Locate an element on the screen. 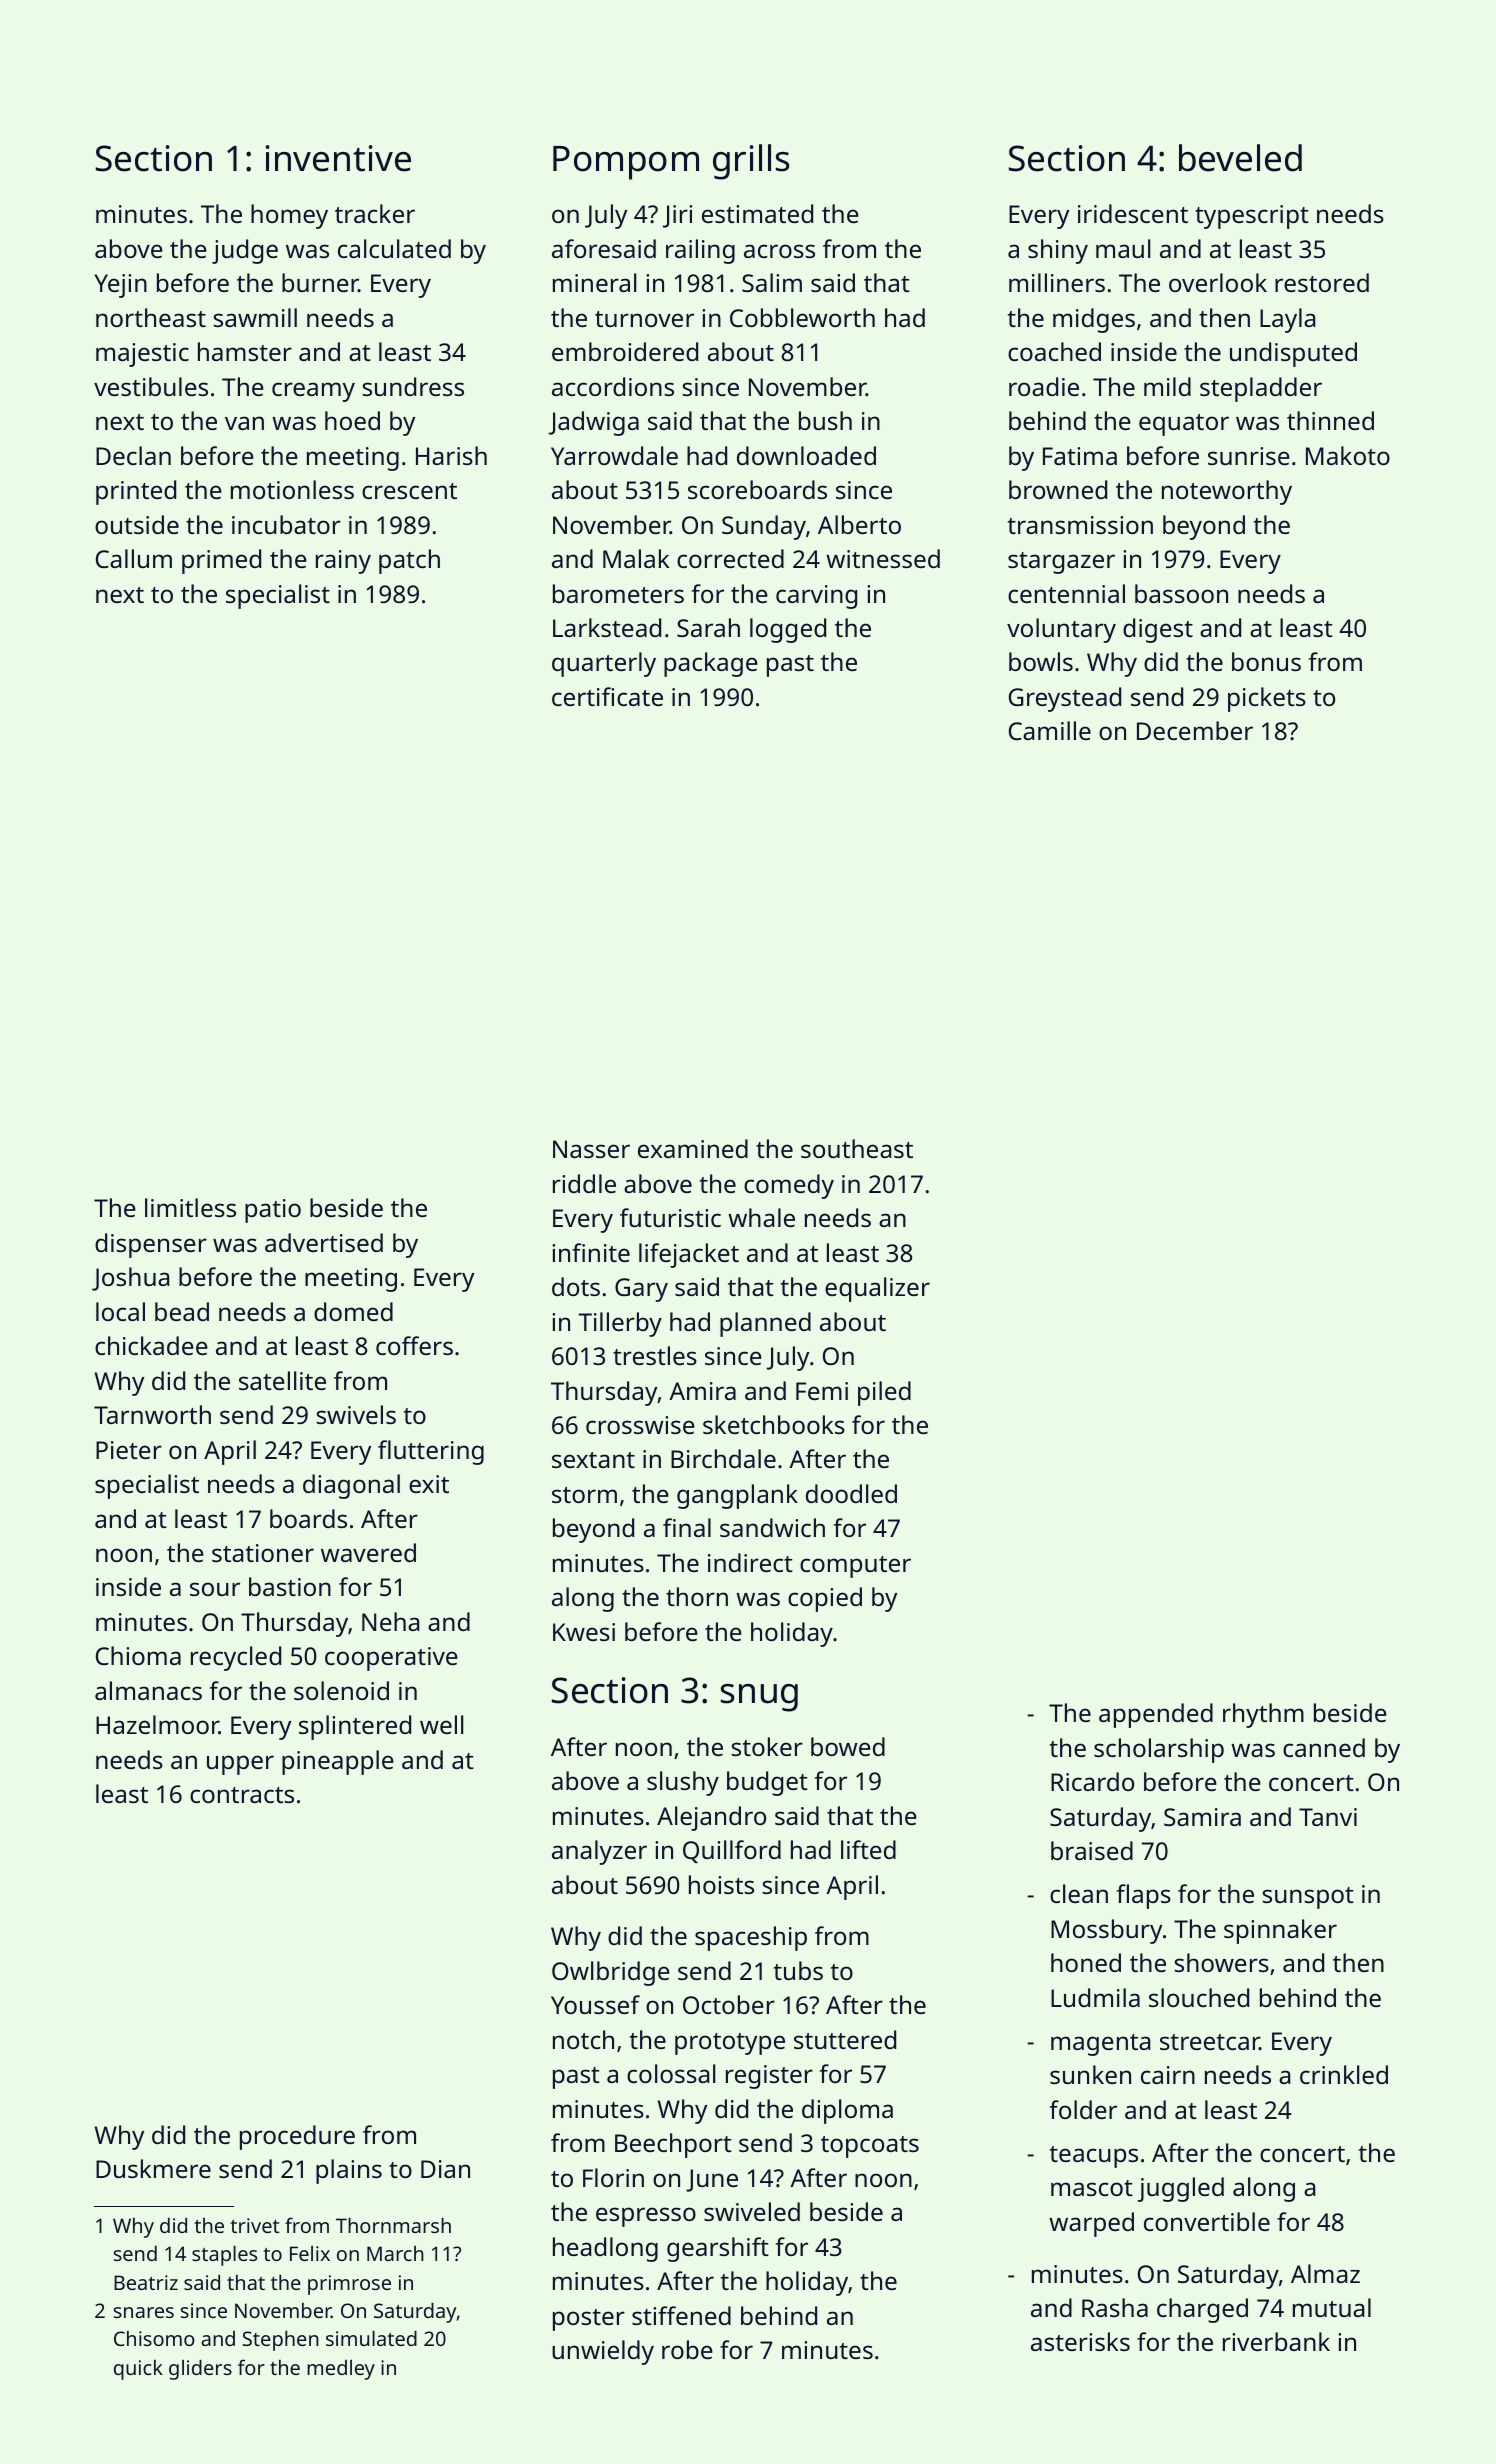 The height and width of the screenshot is (2464, 1496). roadie is located at coordinates (1044, 386).
